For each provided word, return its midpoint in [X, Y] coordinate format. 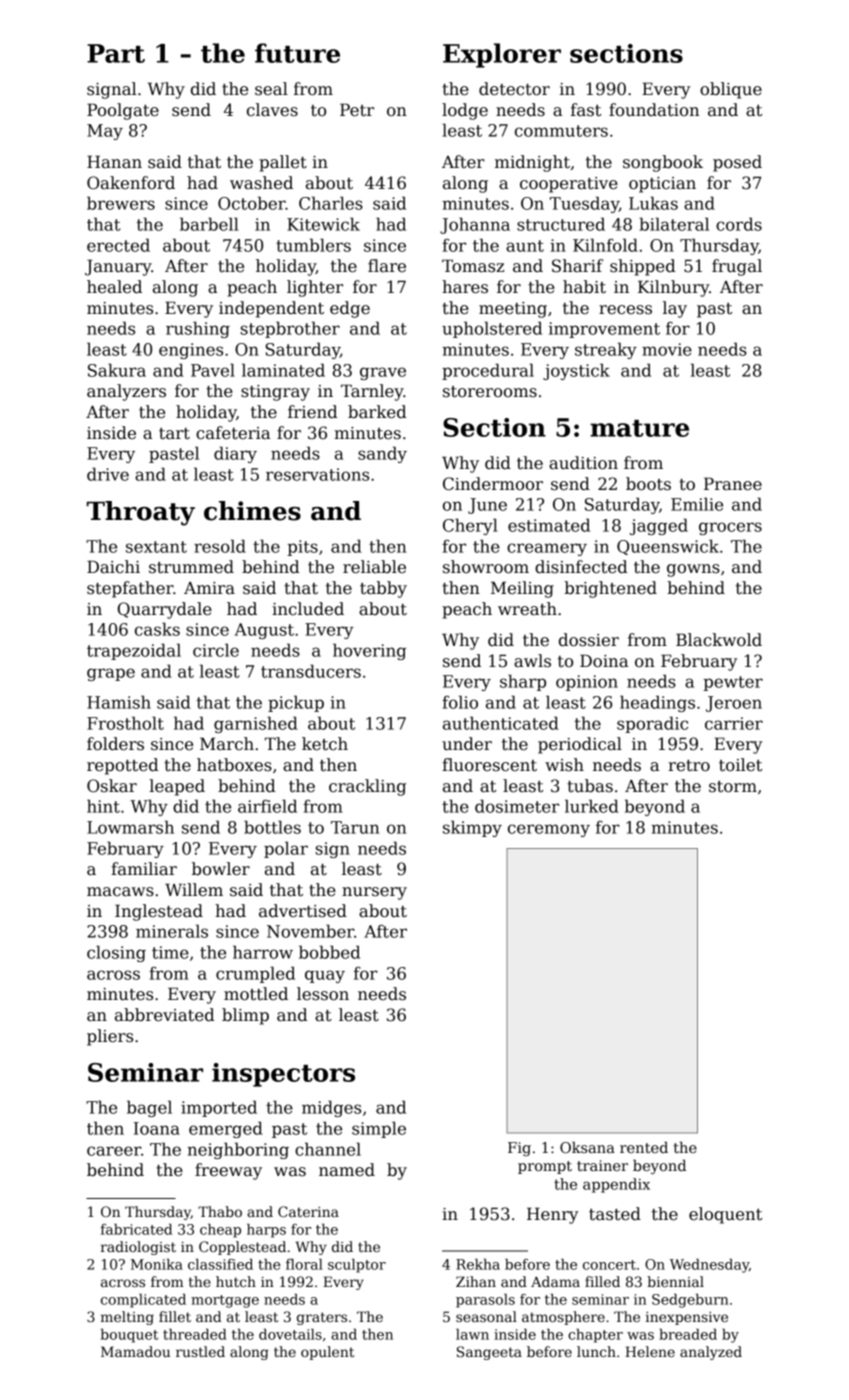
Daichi [113, 566]
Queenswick [668, 547]
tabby [383, 589]
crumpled [255, 974]
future [297, 53]
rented [644, 1147]
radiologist [138, 1248]
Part [116, 53]
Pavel [213, 370]
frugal [737, 267]
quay [325, 976]
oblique [731, 90]
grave [383, 373]
